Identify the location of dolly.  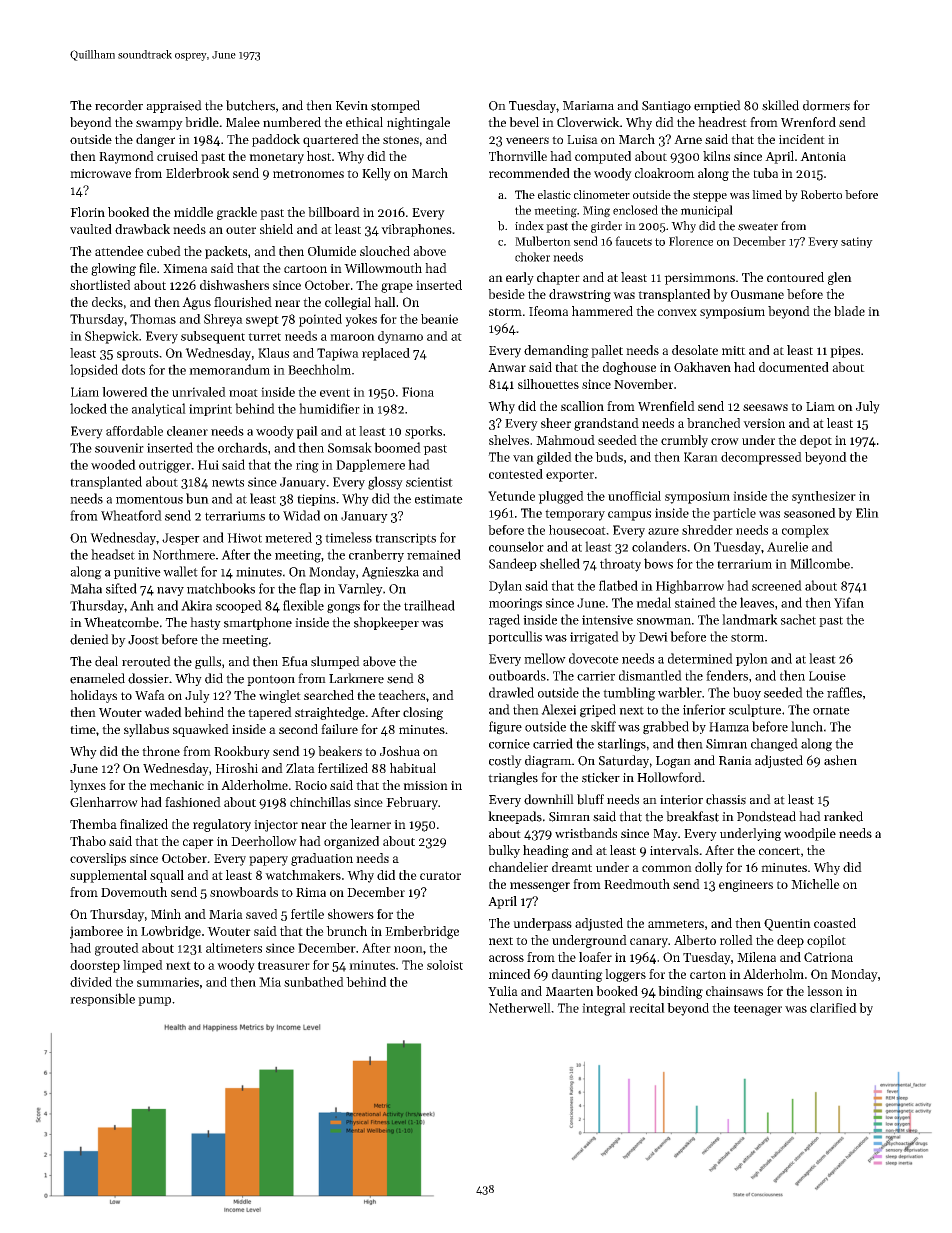
(709, 868).
